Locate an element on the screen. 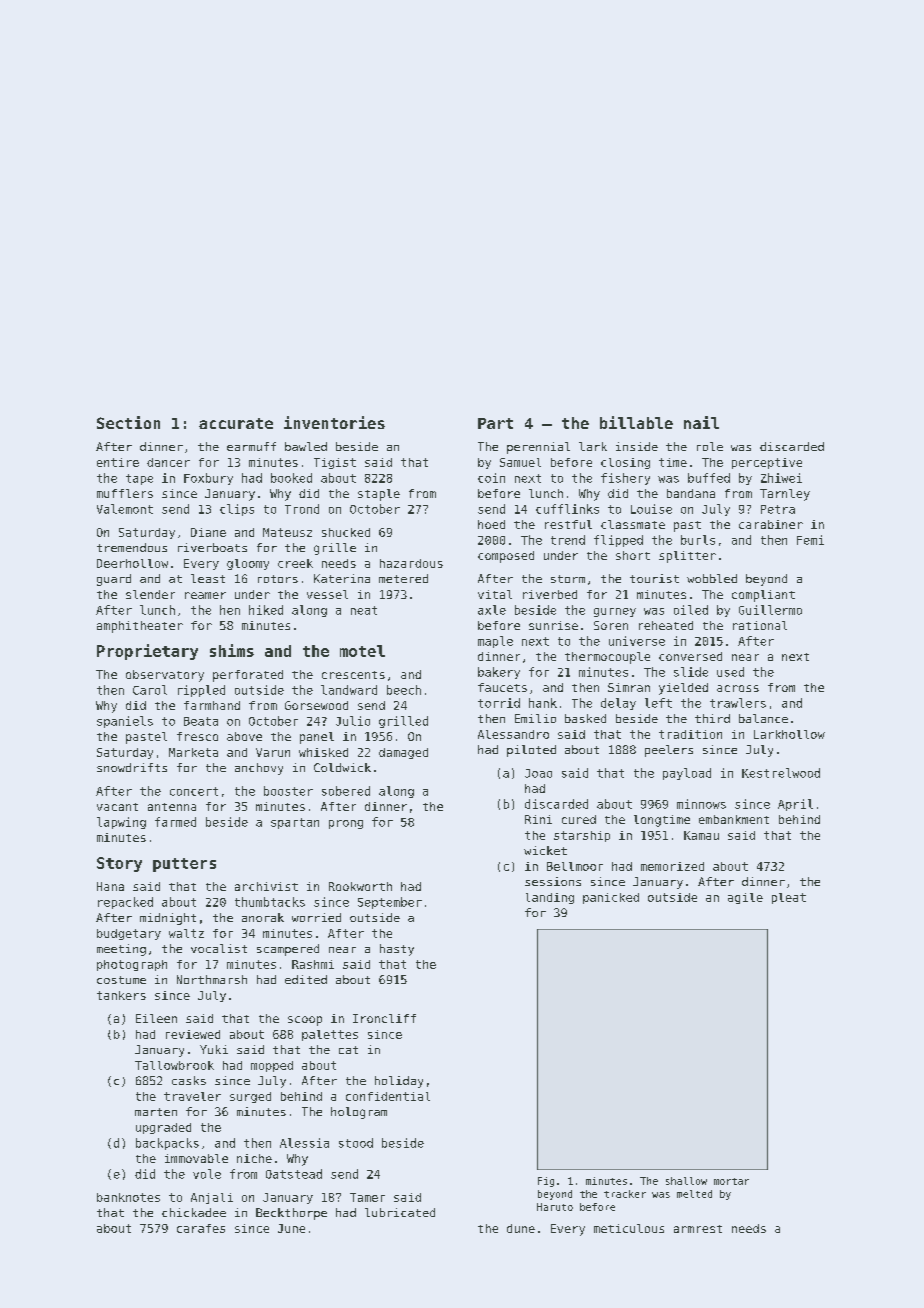 Image resolution: width=924 pixels, height=1308 pixels. nail is located at coordinates (701, 422).
